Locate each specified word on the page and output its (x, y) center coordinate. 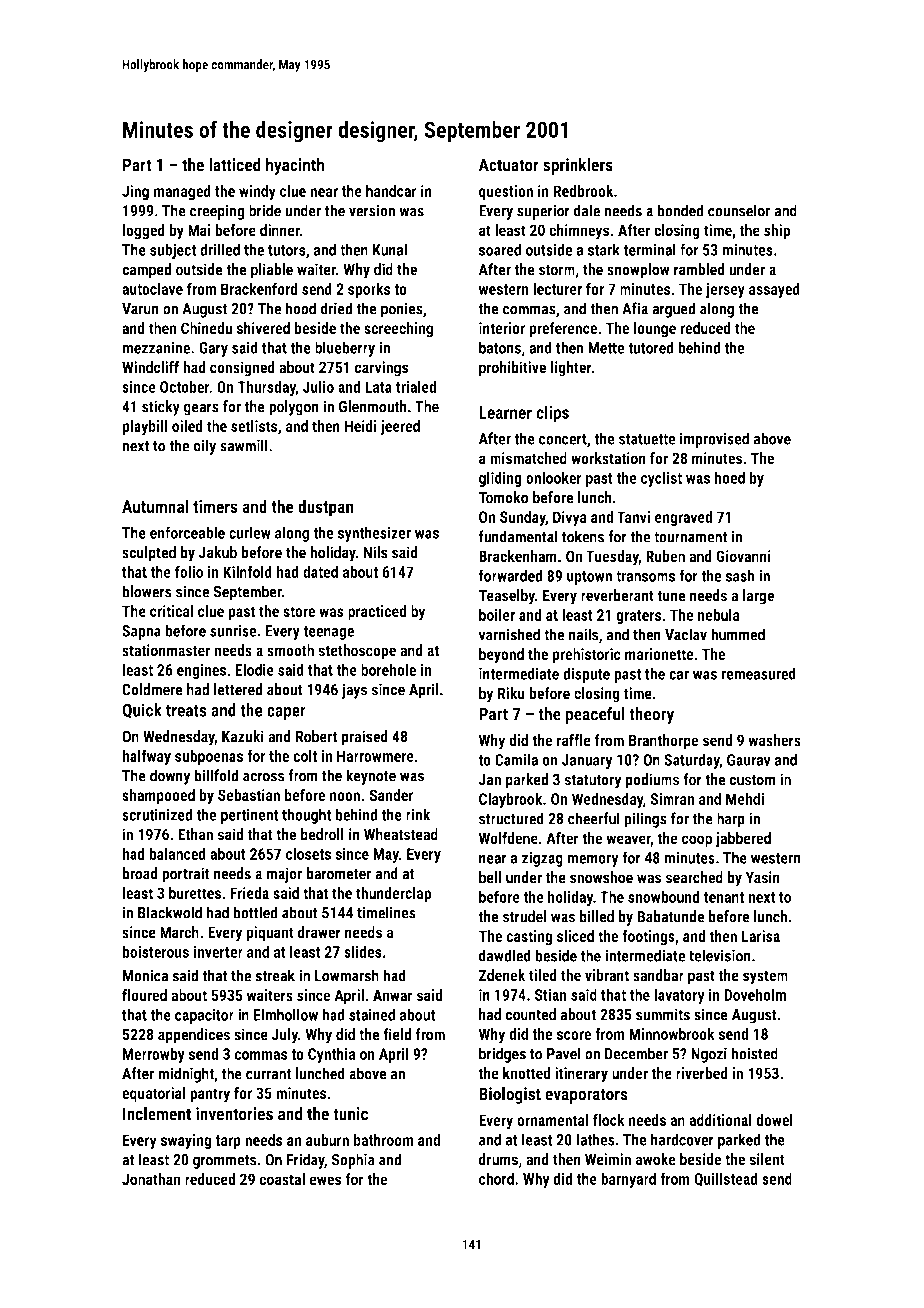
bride (265, 210)
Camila (516, 759)
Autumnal (155, 506)
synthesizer (374, 534)
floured (144, 995)
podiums (652, 781)
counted (531, 1014)
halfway (146, 757)
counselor (739, 210)
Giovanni (743, 556)
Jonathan (151, 1179)
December (636, 1053)
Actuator (509, 165)
